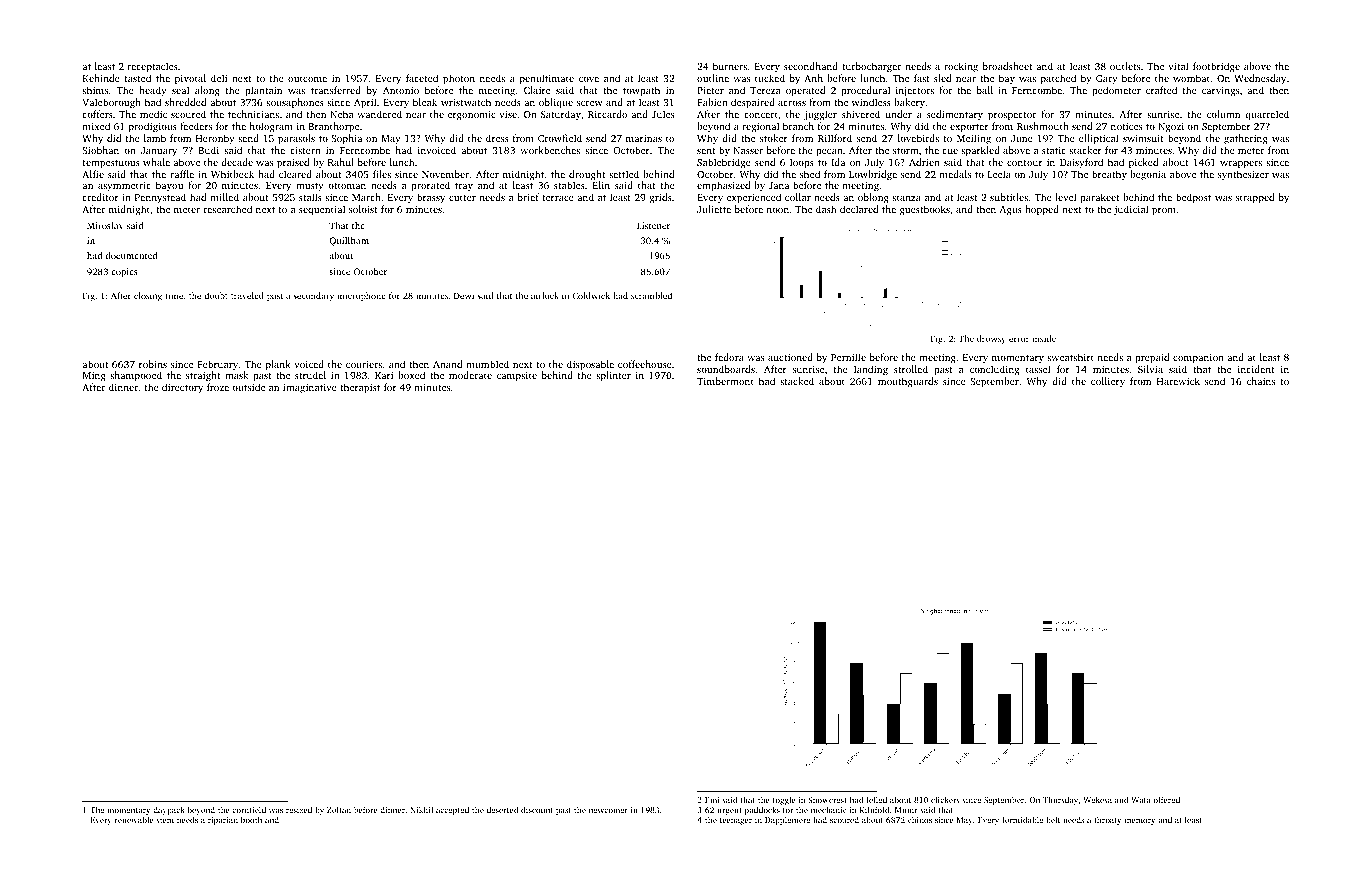 Image resolution: width=1372 pixels, height=887 pixels. I want to click on tassel, so click(1038, 369).
